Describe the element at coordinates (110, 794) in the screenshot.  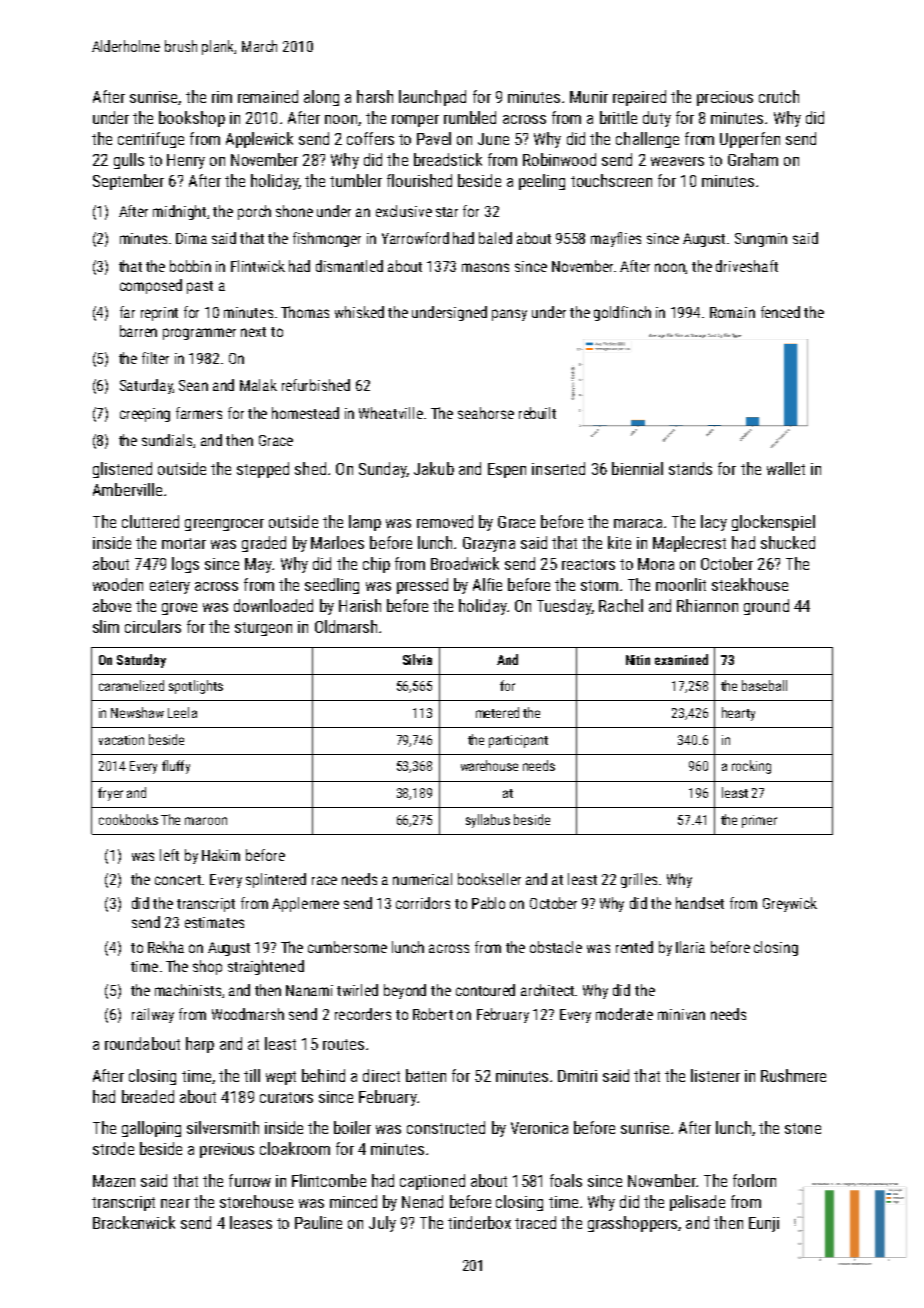
I see `fryer` at that location.
